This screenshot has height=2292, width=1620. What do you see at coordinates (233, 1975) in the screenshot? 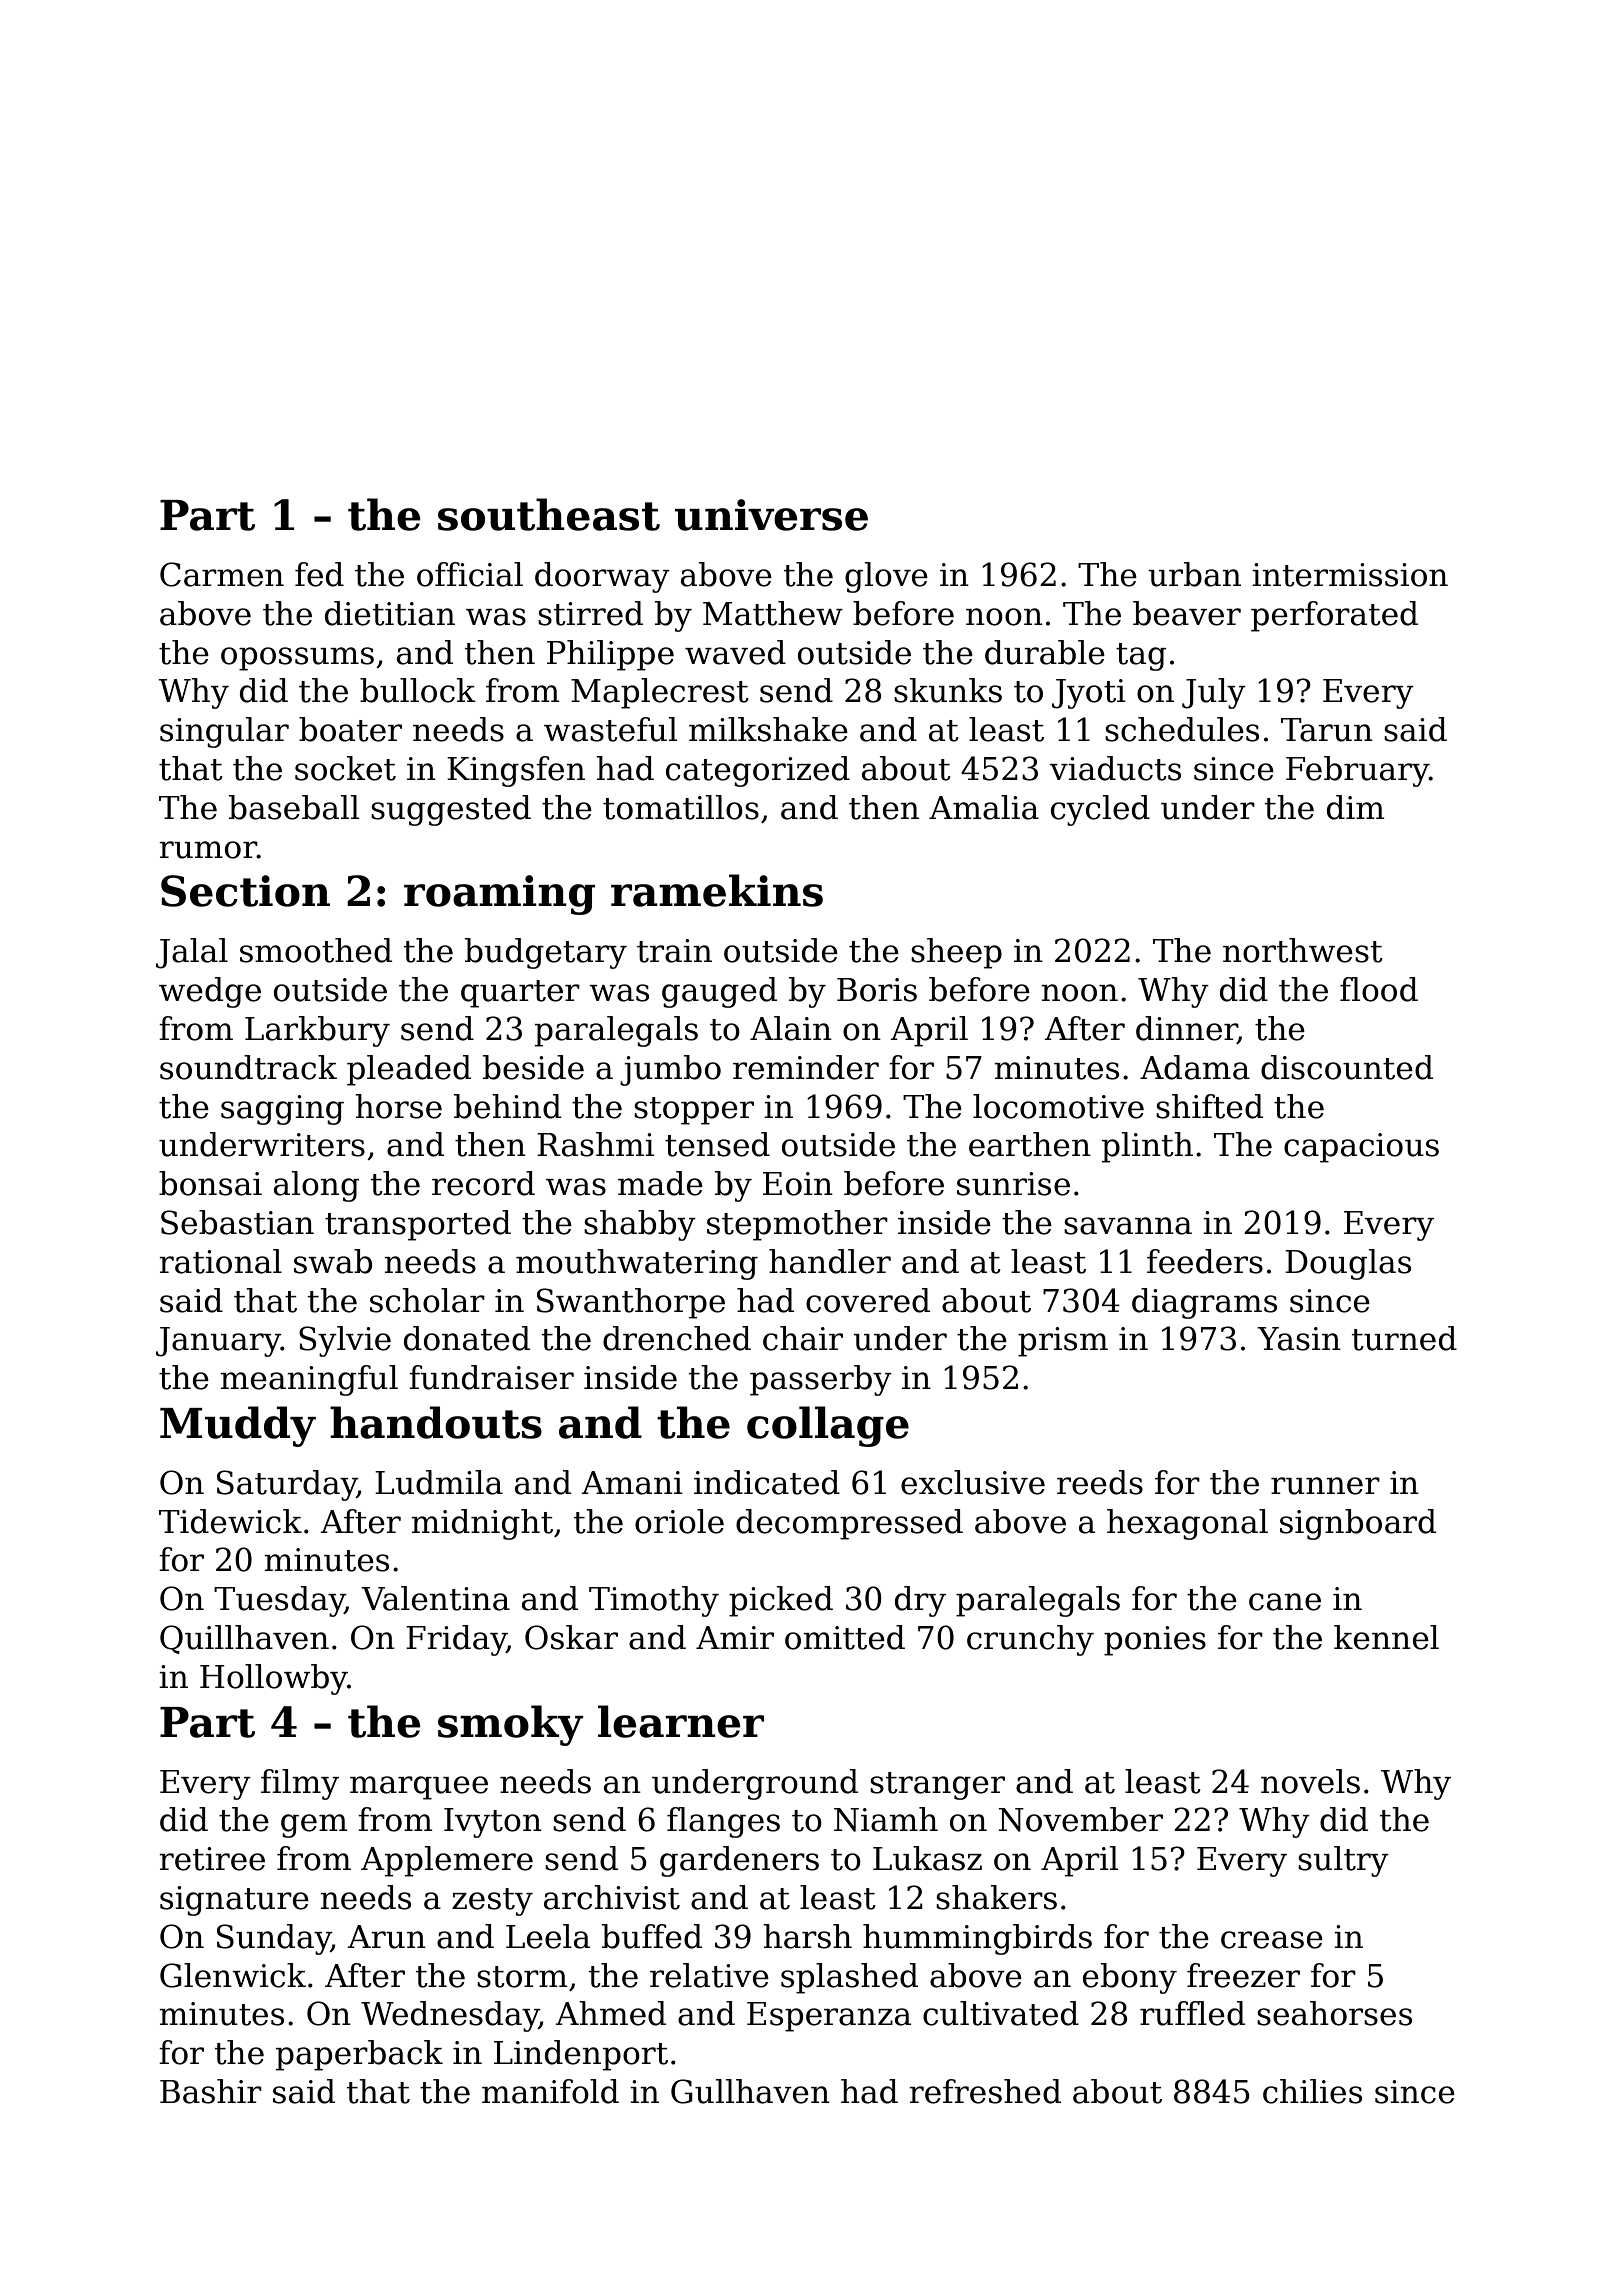
I see `Glenwick` at bounding box center [233, 1975].
